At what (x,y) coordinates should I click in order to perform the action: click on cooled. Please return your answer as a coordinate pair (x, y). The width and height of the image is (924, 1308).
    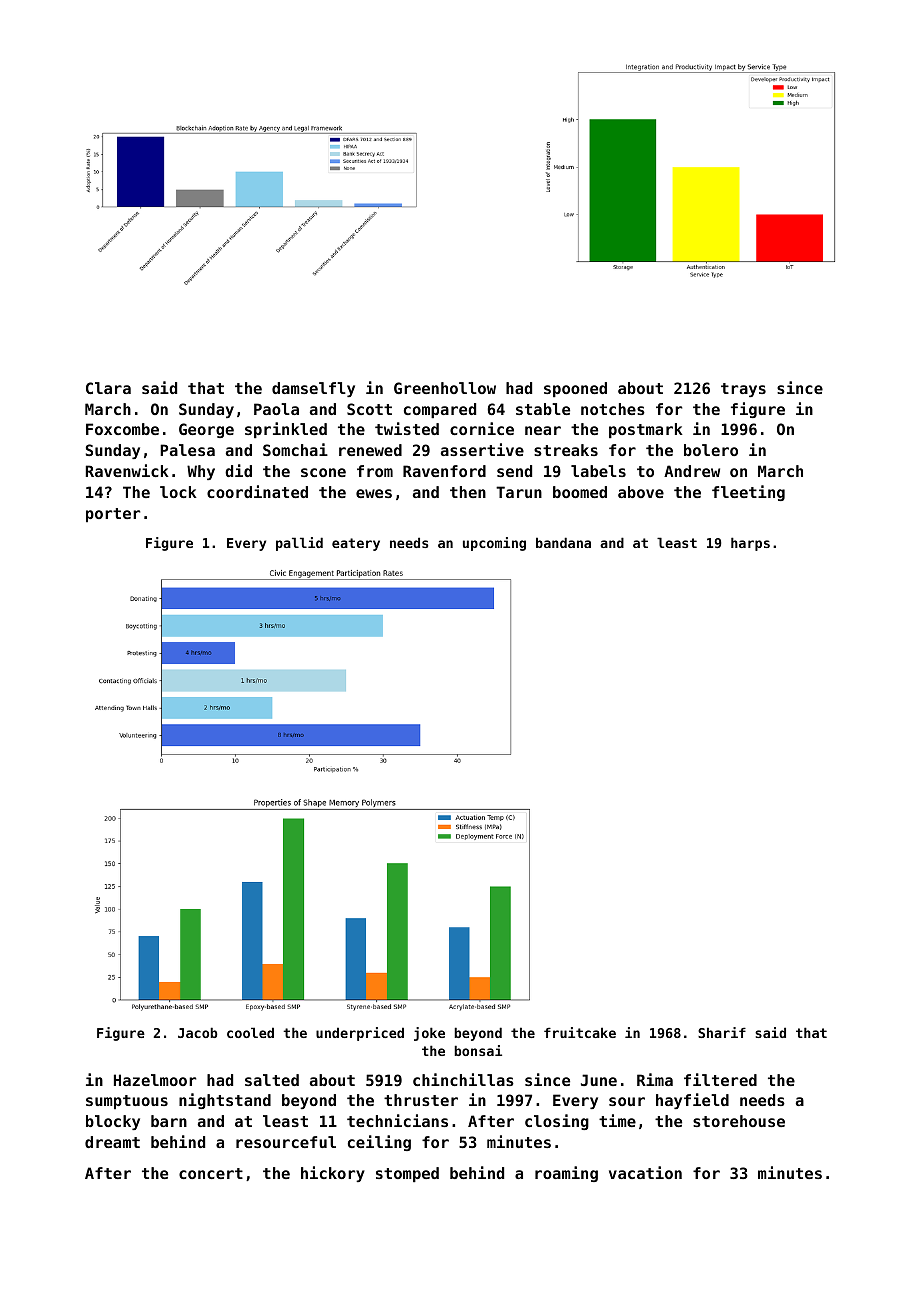
    Looking at the image, I should click on (250, 1032).
